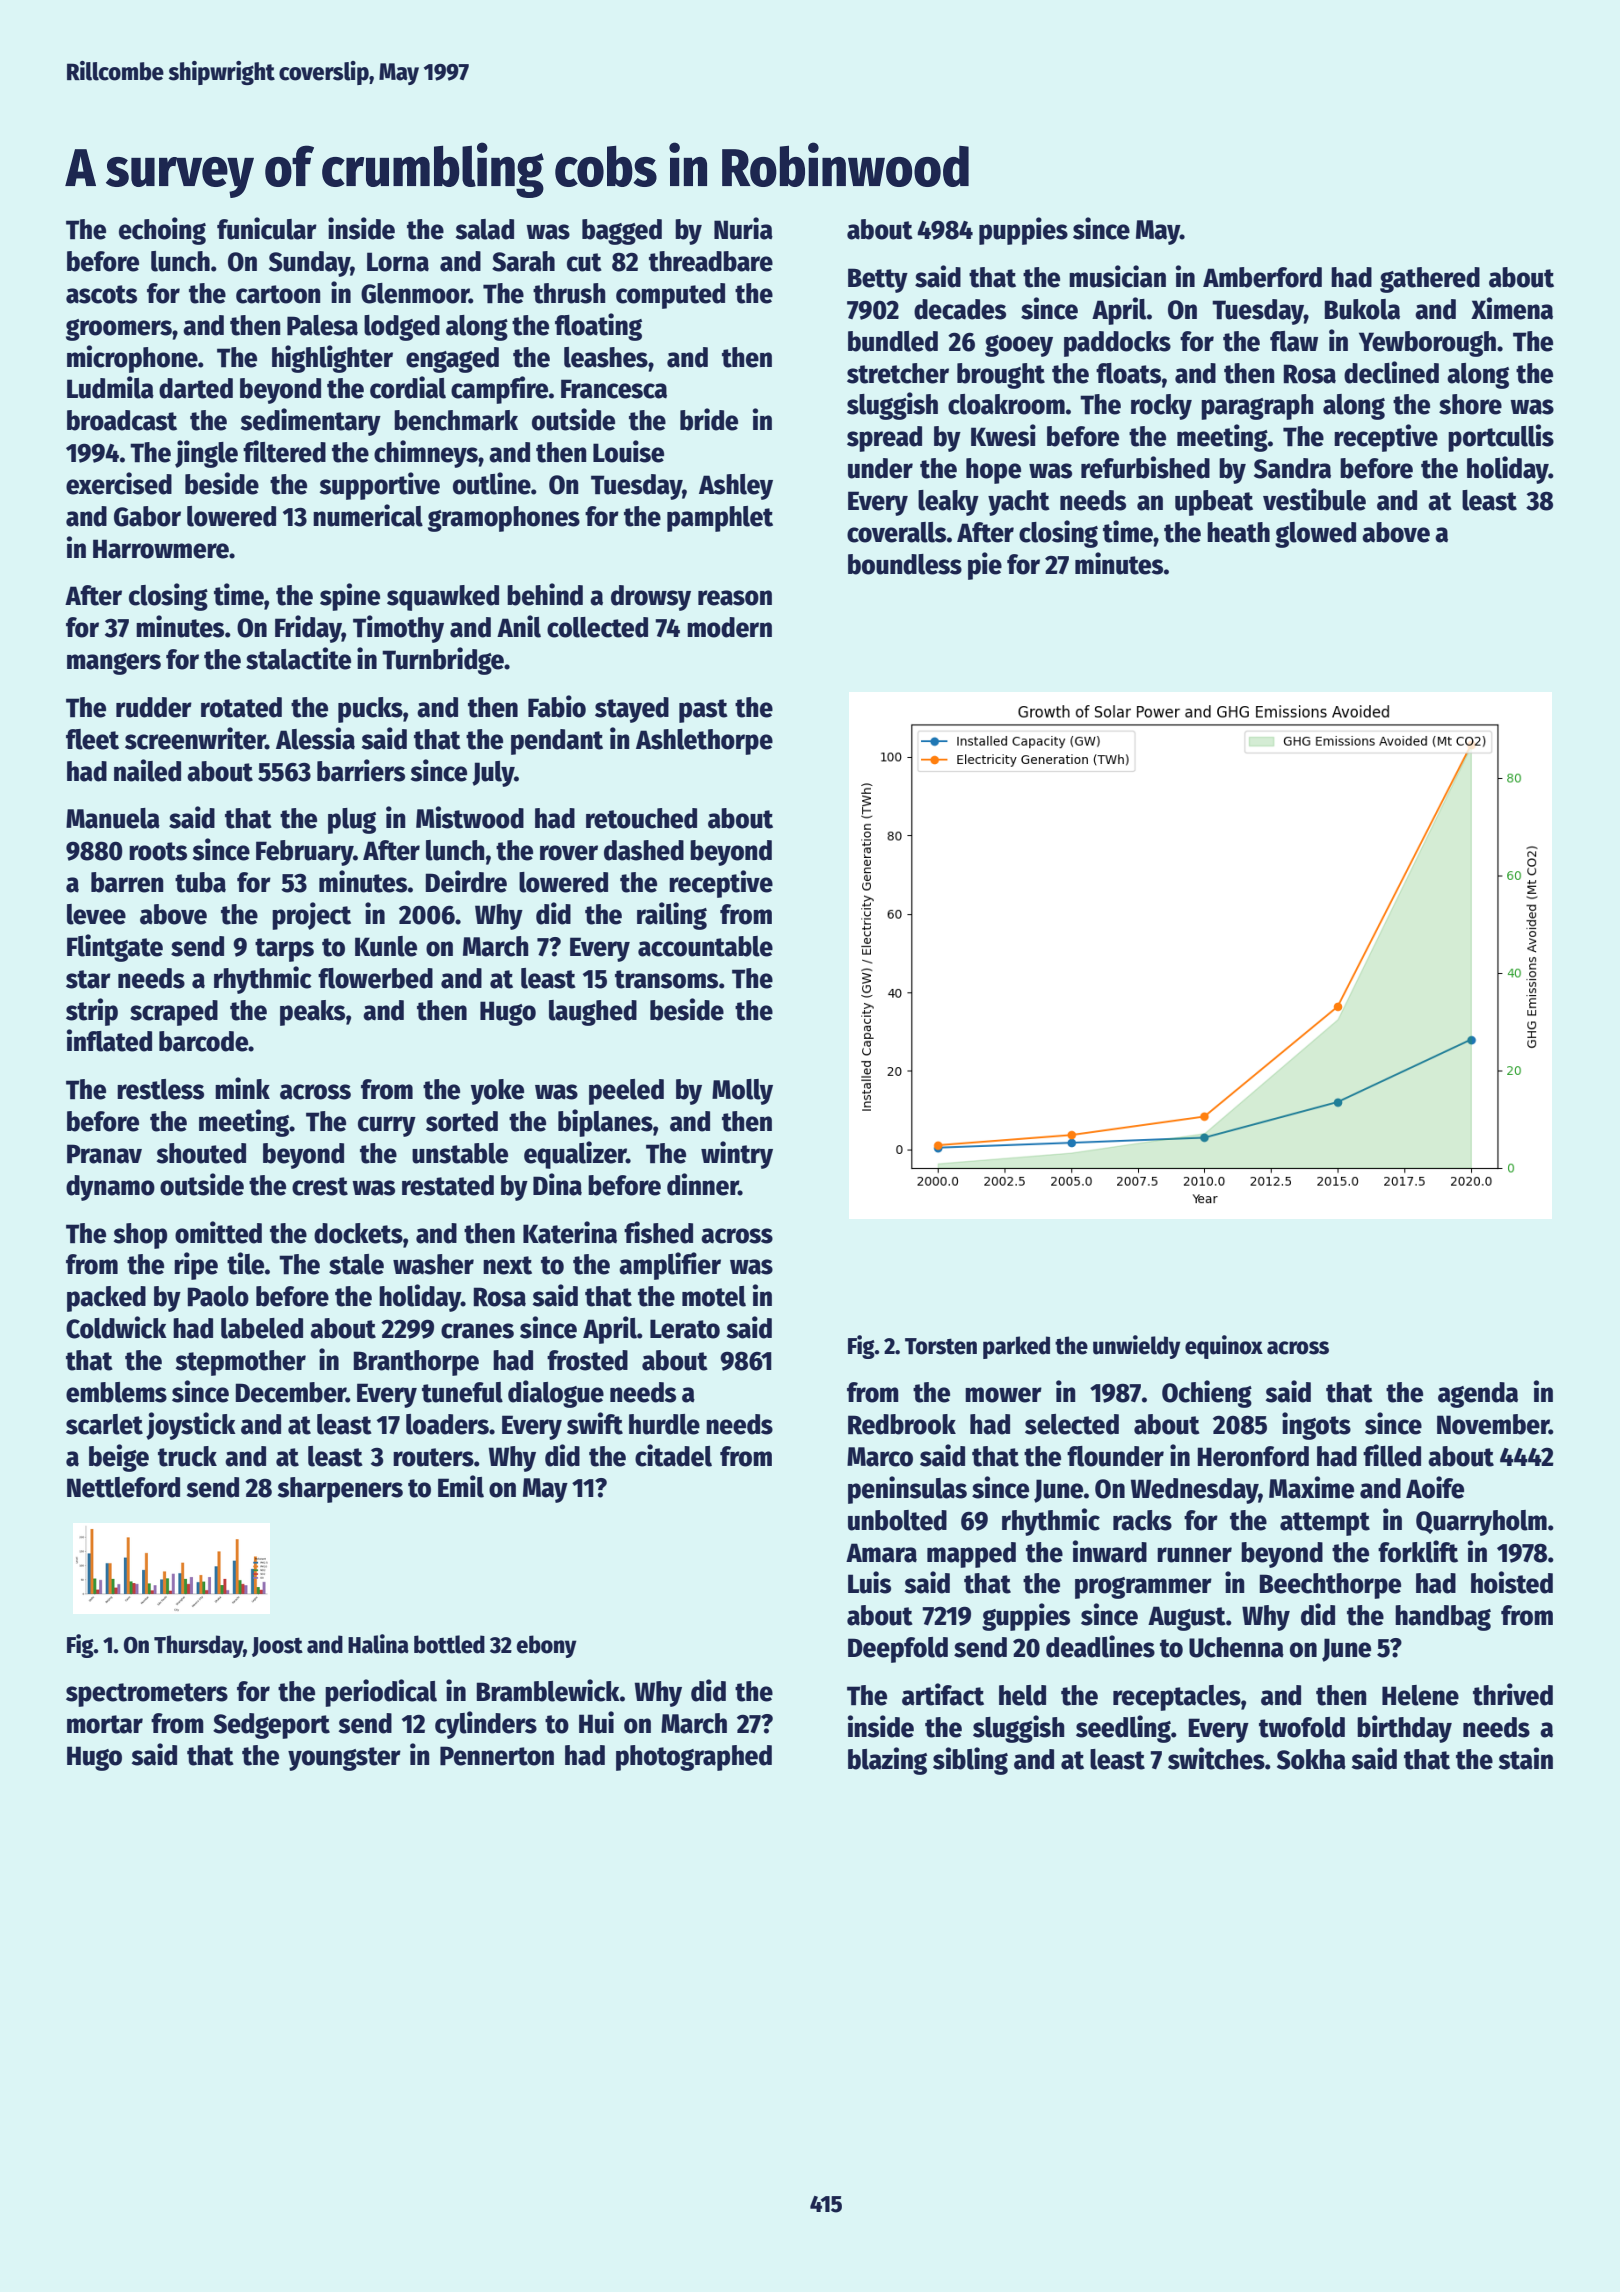 This screenshot has width=1620, height=2292. Describe the element at coordinates (658, 1232) in the screenshot. I see `fished` at that location.
